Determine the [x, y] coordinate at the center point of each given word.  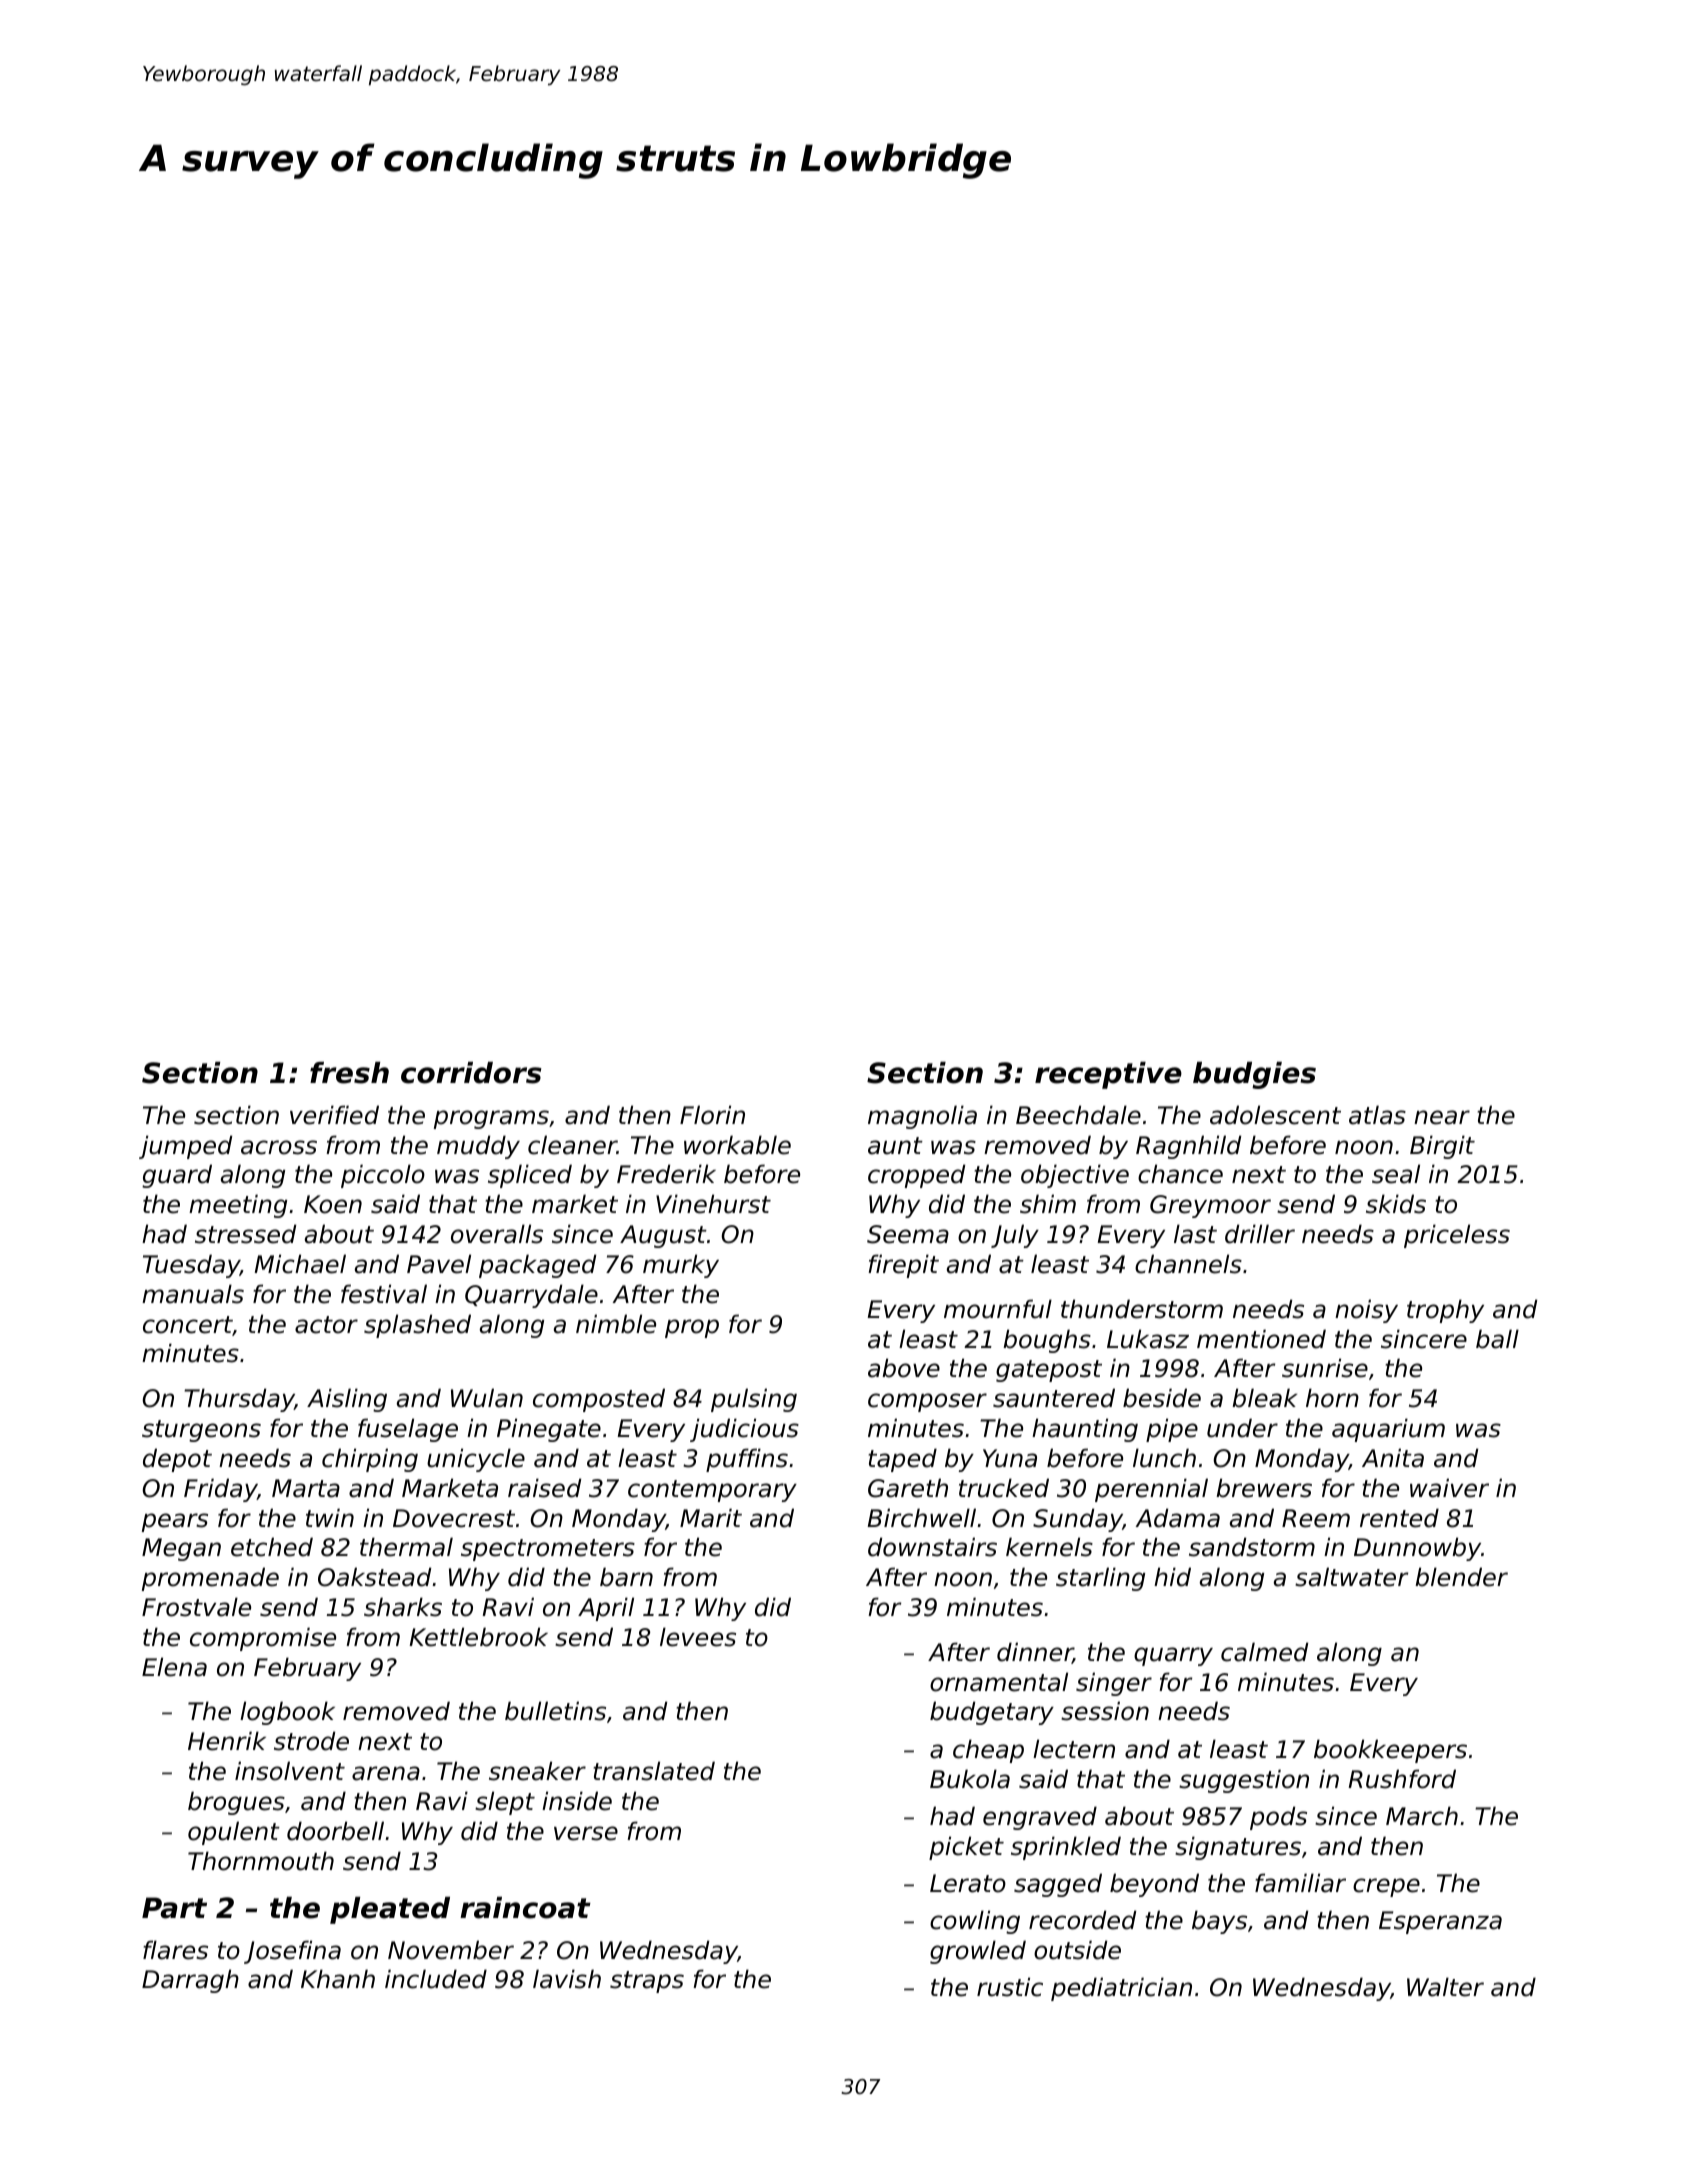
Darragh [190, 1981]
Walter [1445, 1987]
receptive [1108, 1075]
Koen [333, 1204]
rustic [1010, 1987]
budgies [1254, 1075]
